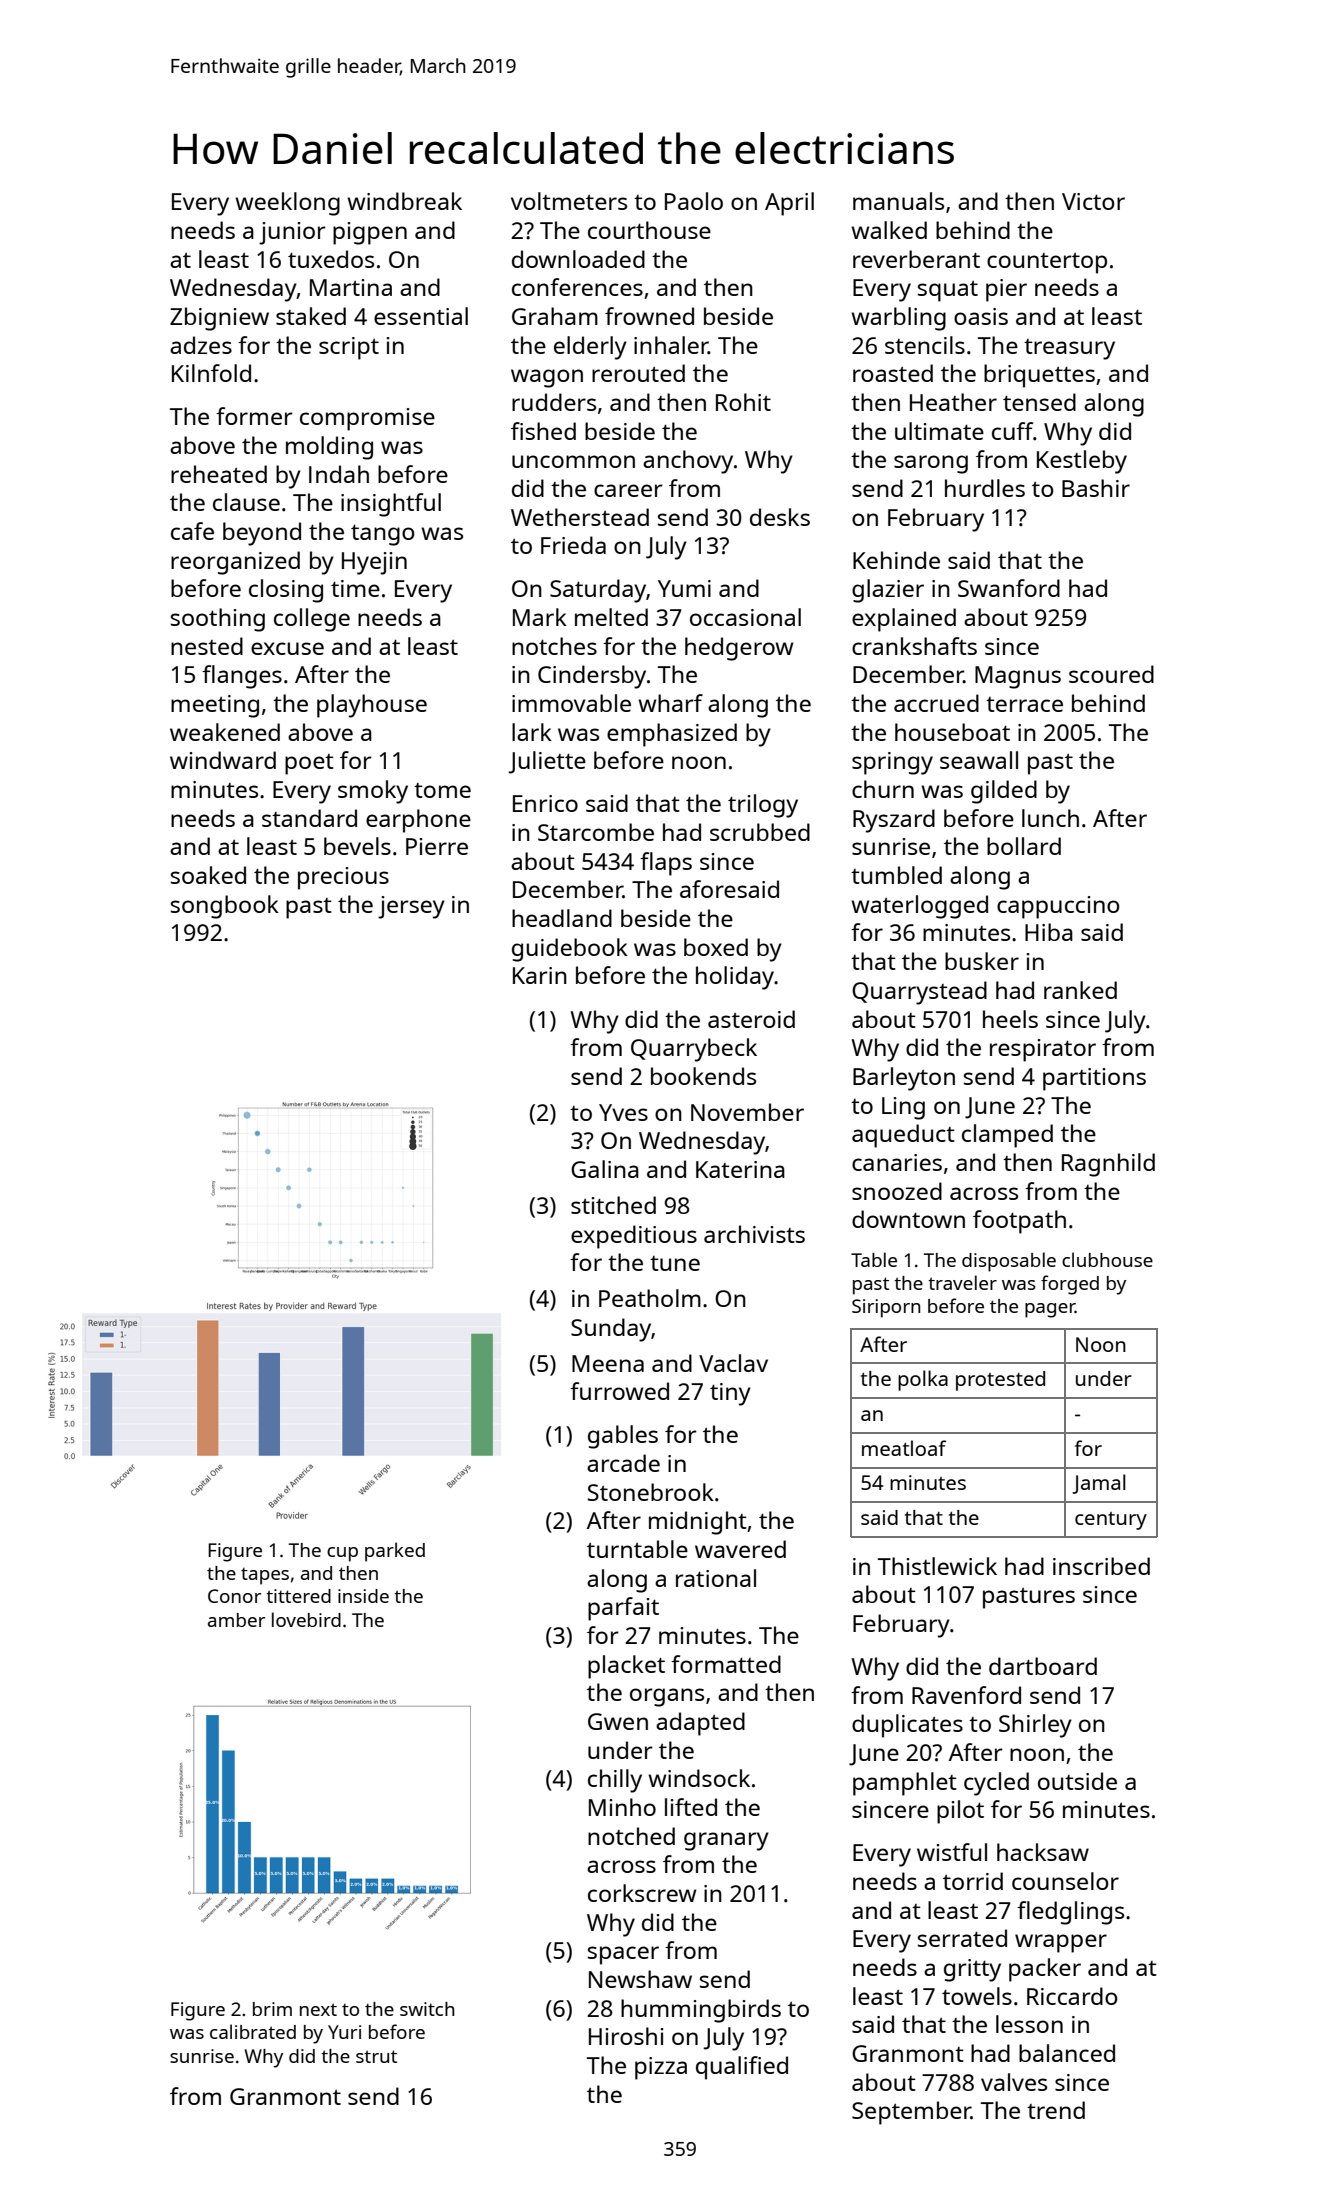  I want to click on trilogy, so click(763, 806).
